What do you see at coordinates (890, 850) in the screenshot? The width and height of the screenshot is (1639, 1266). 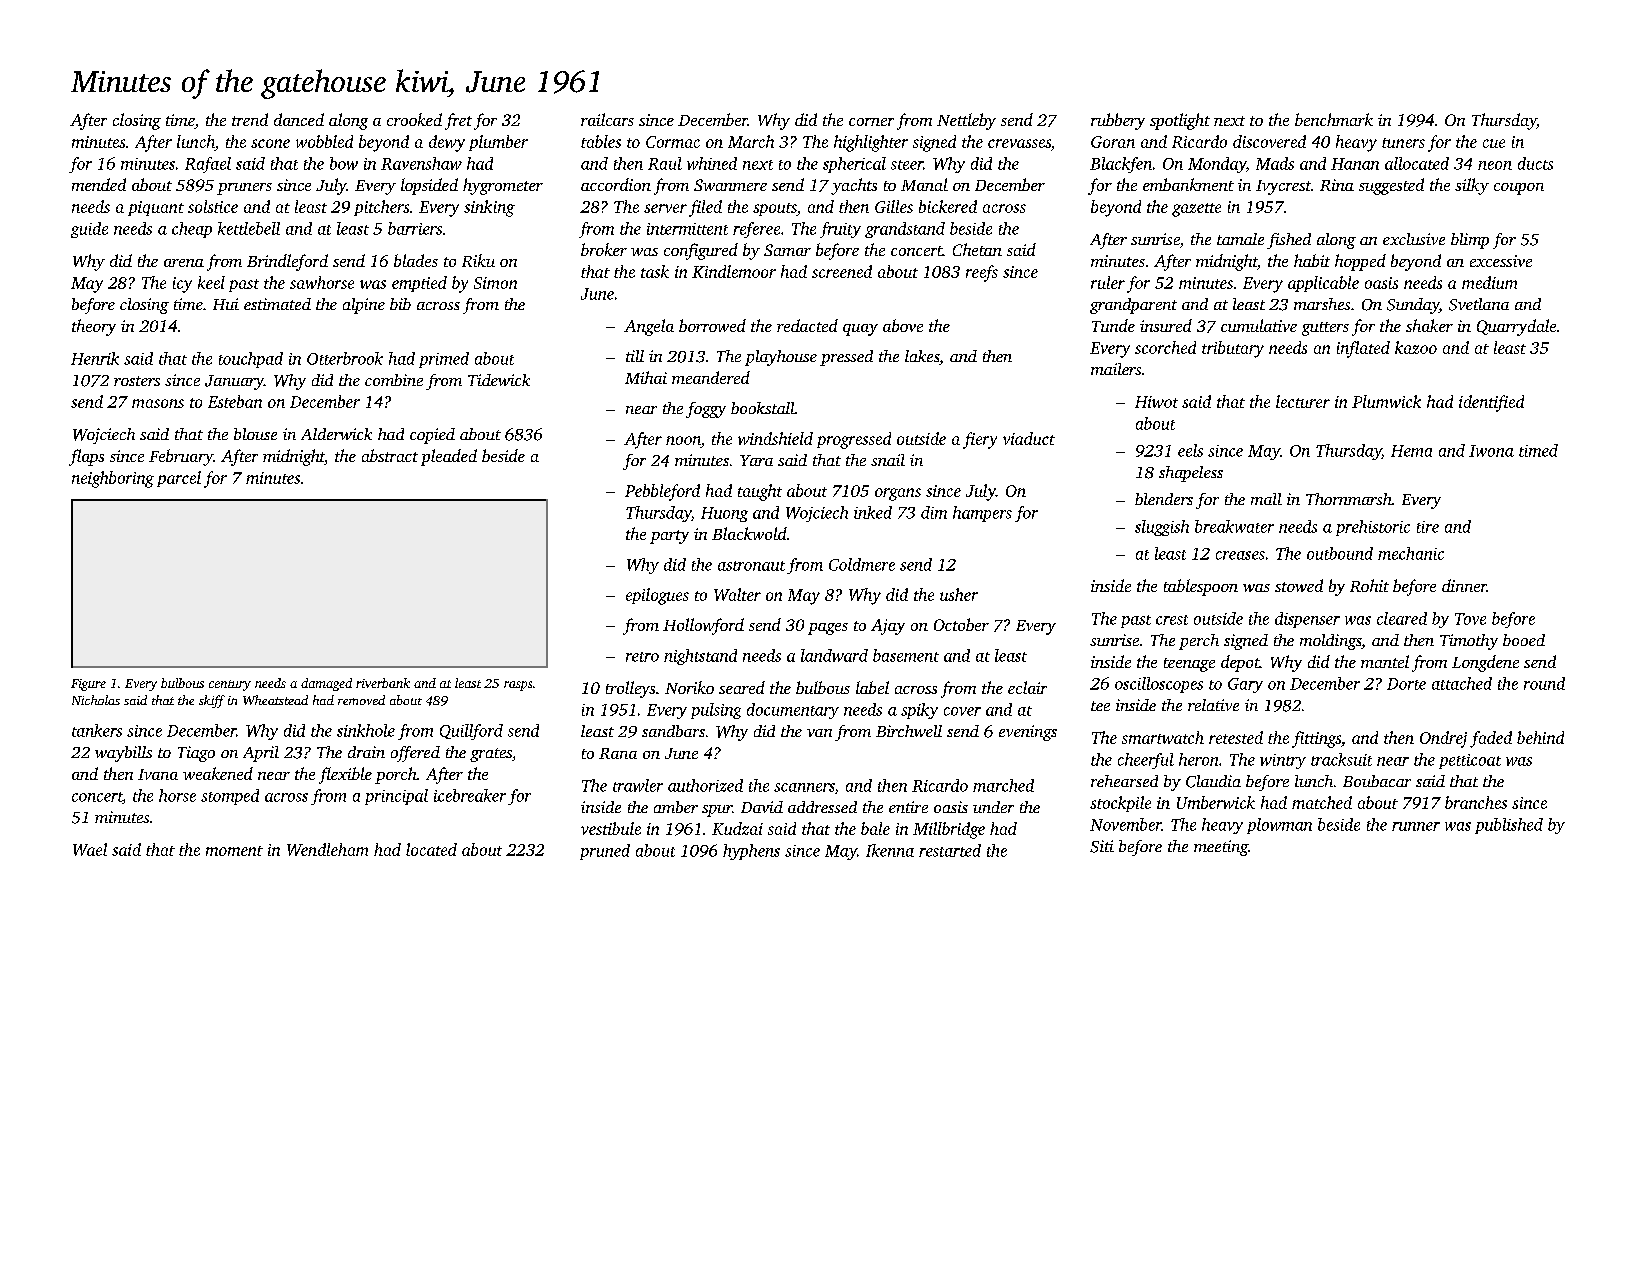 I see `Ikenna` at bounding box center [890, 850].
